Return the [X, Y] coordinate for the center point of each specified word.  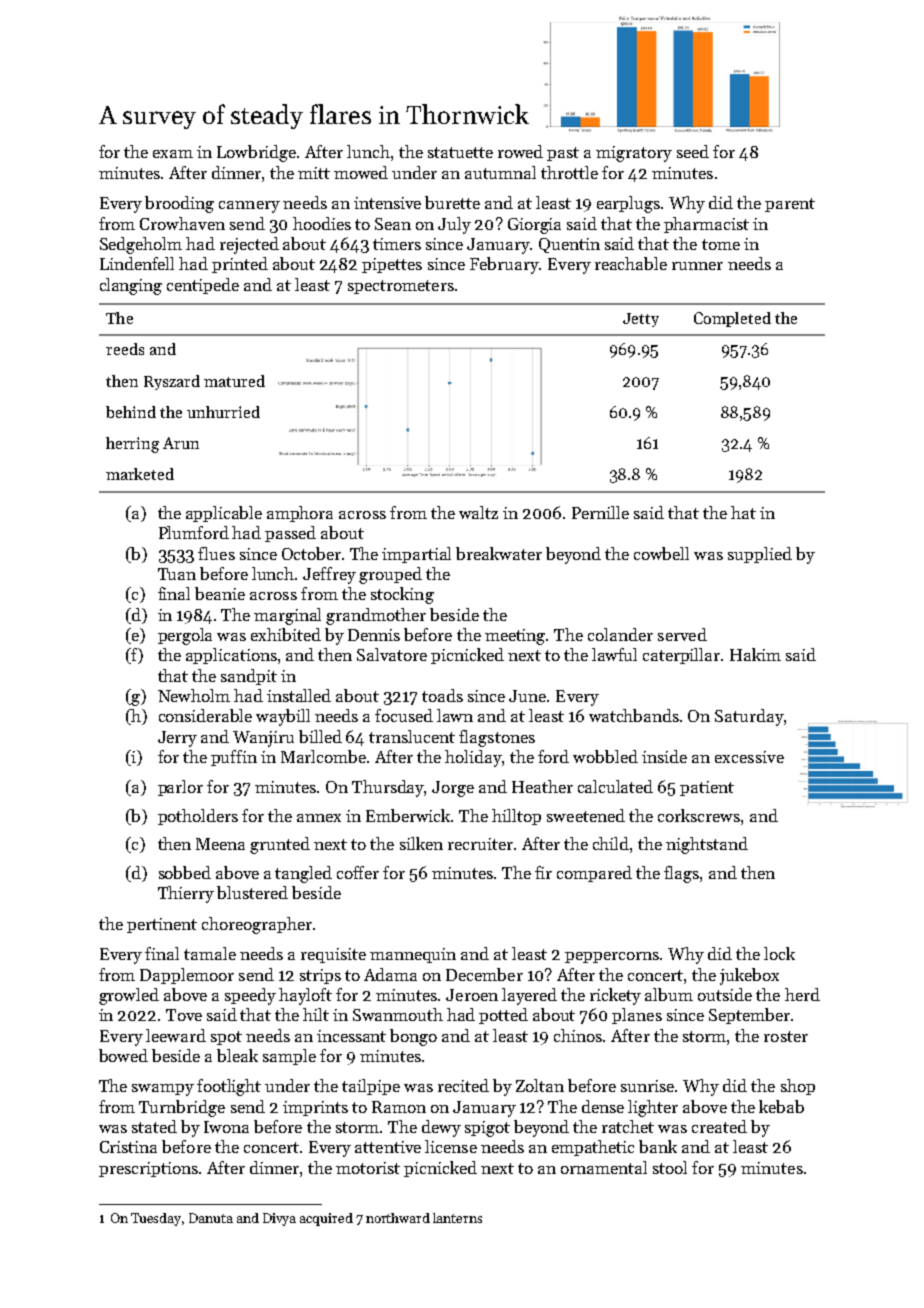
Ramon [399, 1107]
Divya [279, 1219]
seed [693, 151]
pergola [185, 636]
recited [463, 1085]
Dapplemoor [187, 976]
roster [786, 1036]
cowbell [661, 553]
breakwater [499, 553]
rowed [520, 151]
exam [173, 154]
